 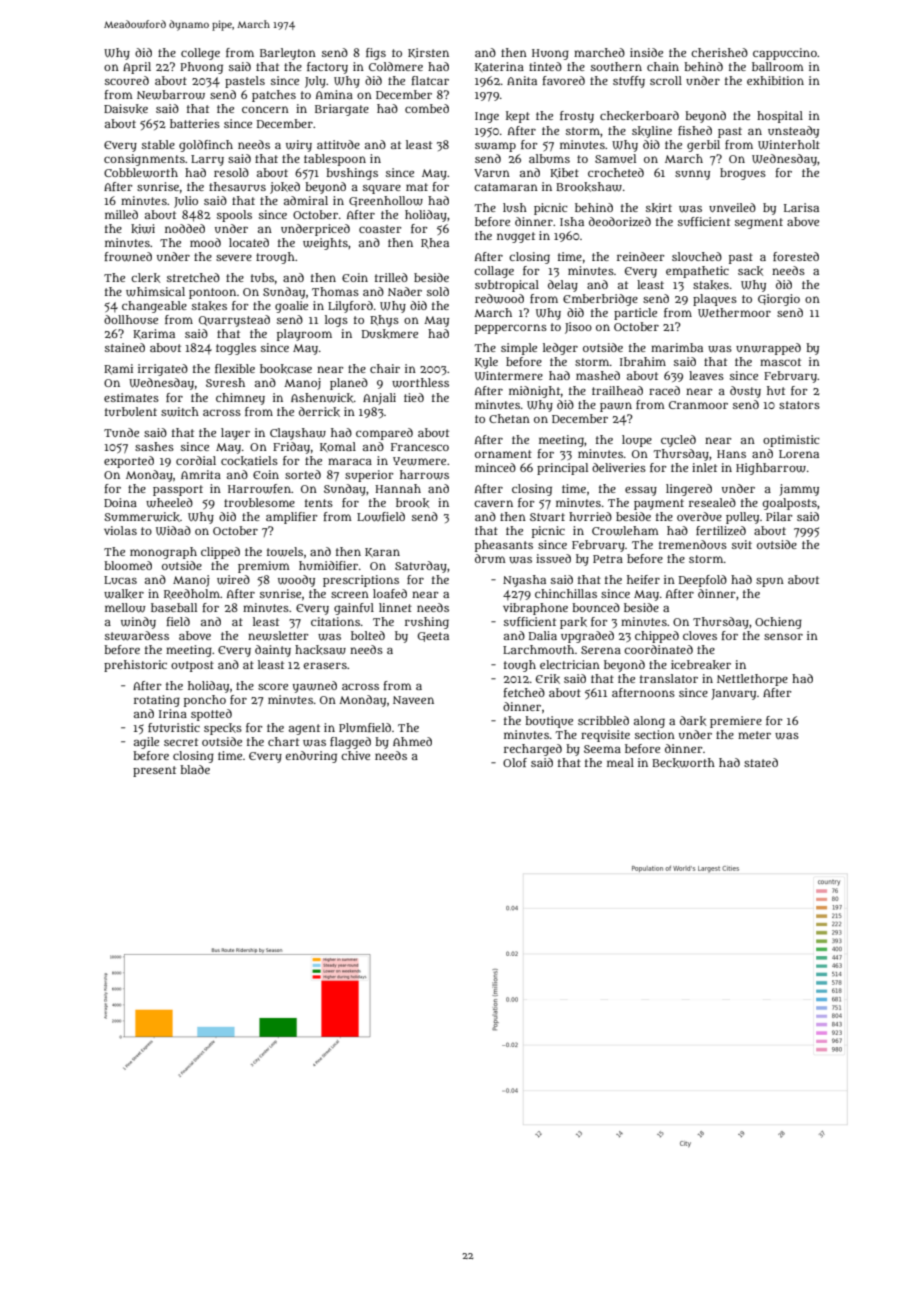 What do you see at coordinates (382, 189) in the screenshot?
I see `square` at bounding box center [382, 189].
